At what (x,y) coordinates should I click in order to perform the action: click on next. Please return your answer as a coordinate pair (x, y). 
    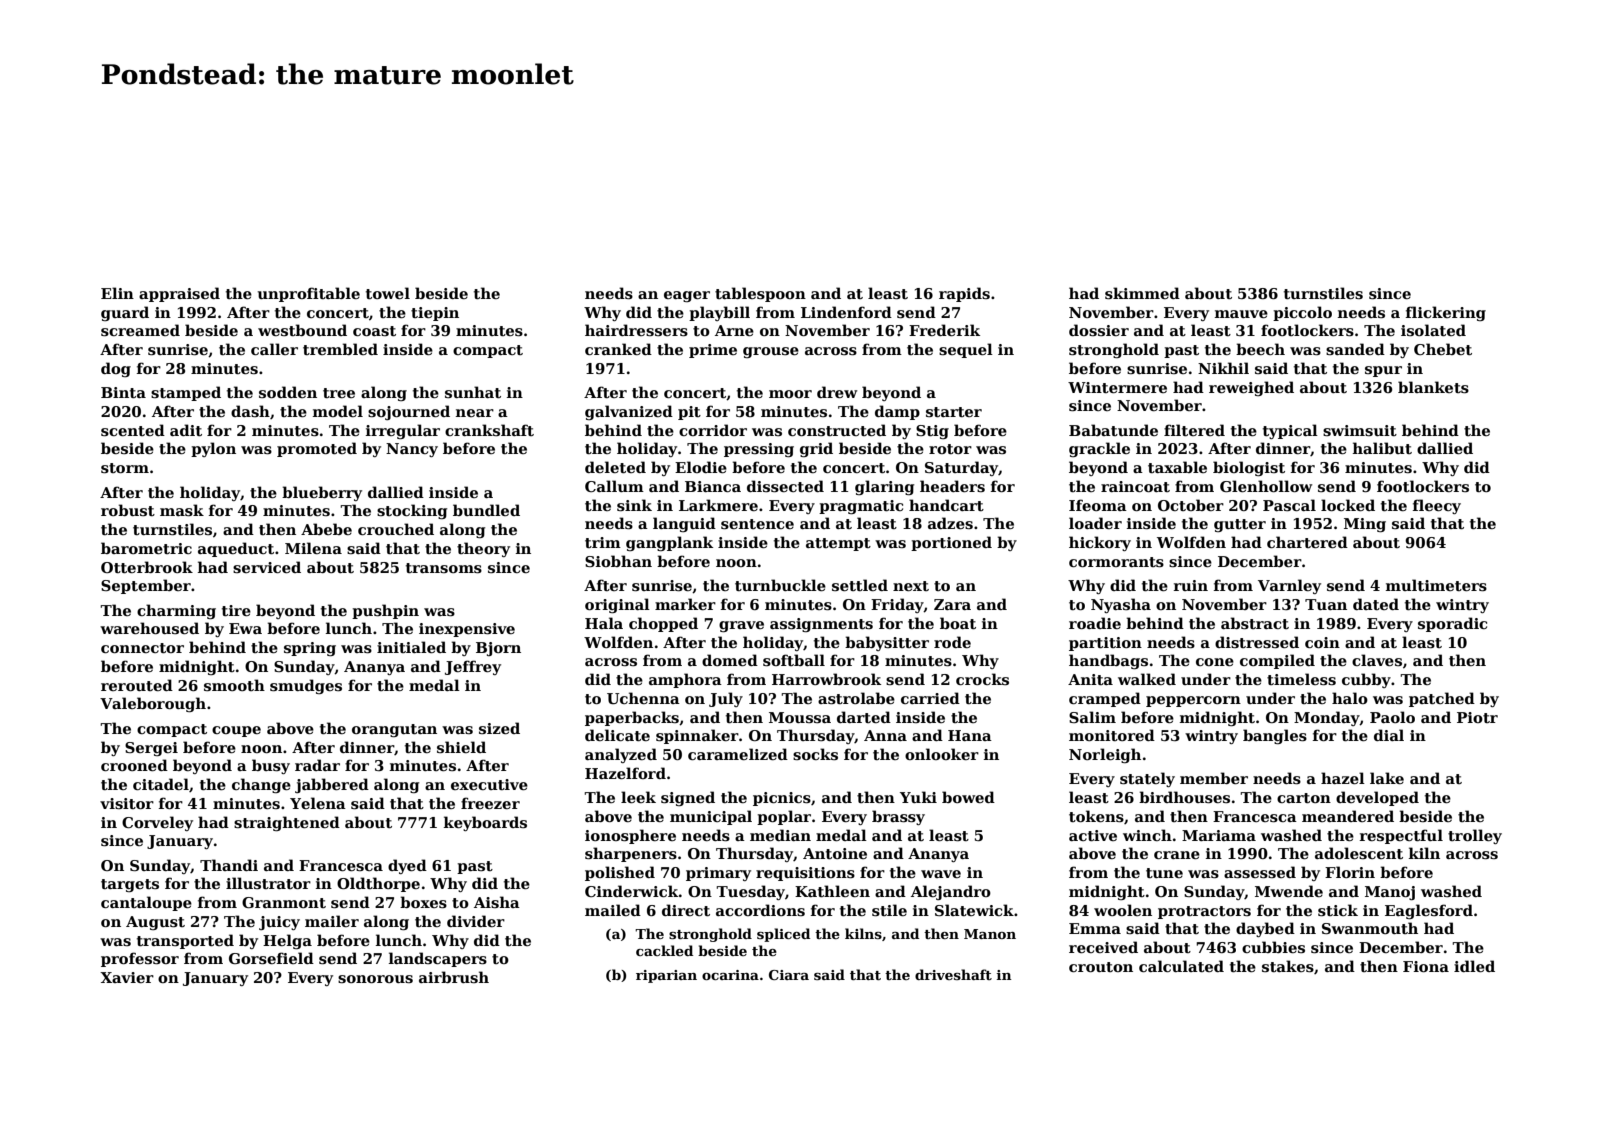
    Looking at the image, I should click on (911, 586).
